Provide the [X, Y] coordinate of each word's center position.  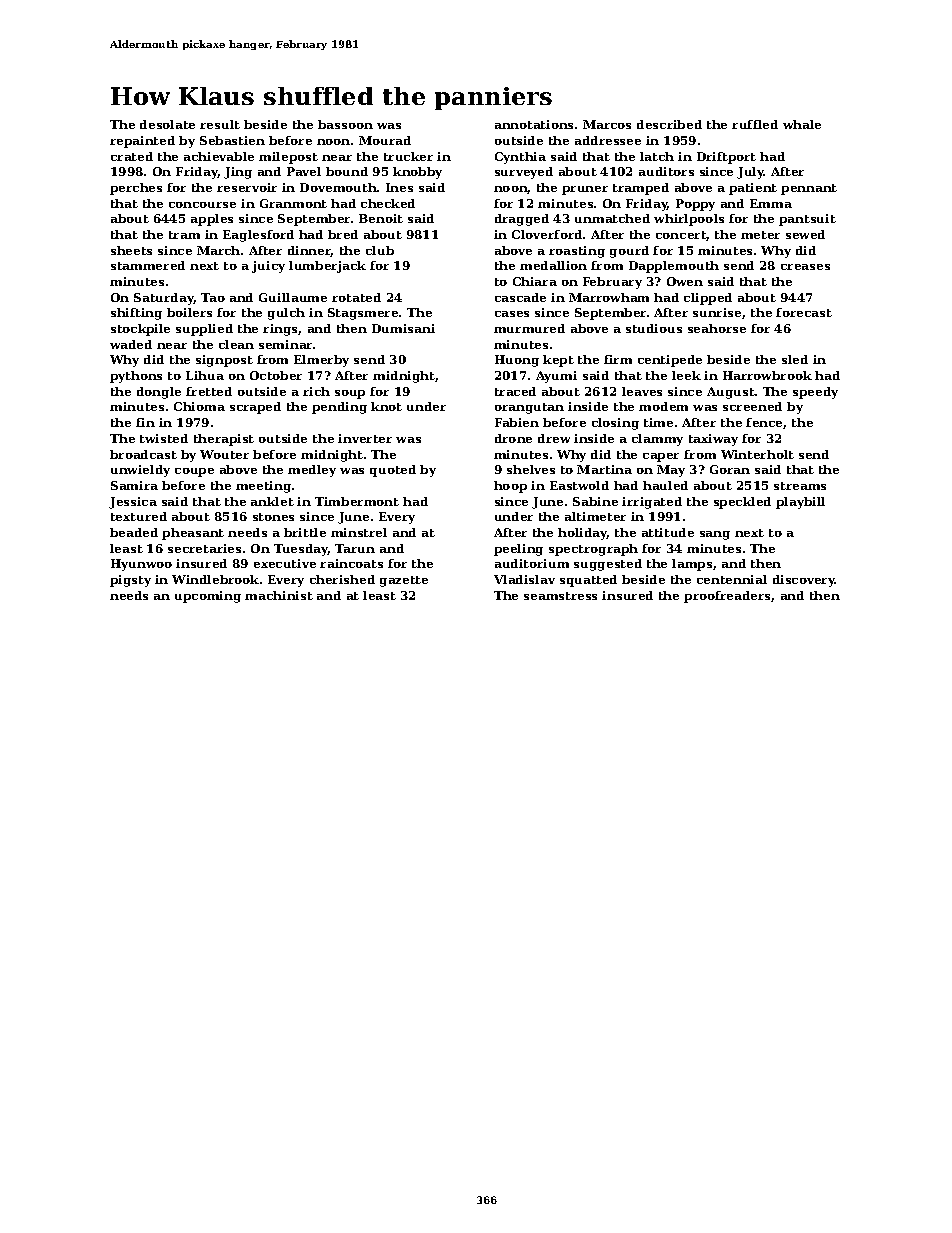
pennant [809, 189]
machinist [279, 595]
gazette [404, 581]
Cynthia [520, 158]
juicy [268, 267]
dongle [159, 393]
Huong [517, 361]
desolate [167, 124]
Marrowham [609, 297]
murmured [529, 328]
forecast [804, 312]
